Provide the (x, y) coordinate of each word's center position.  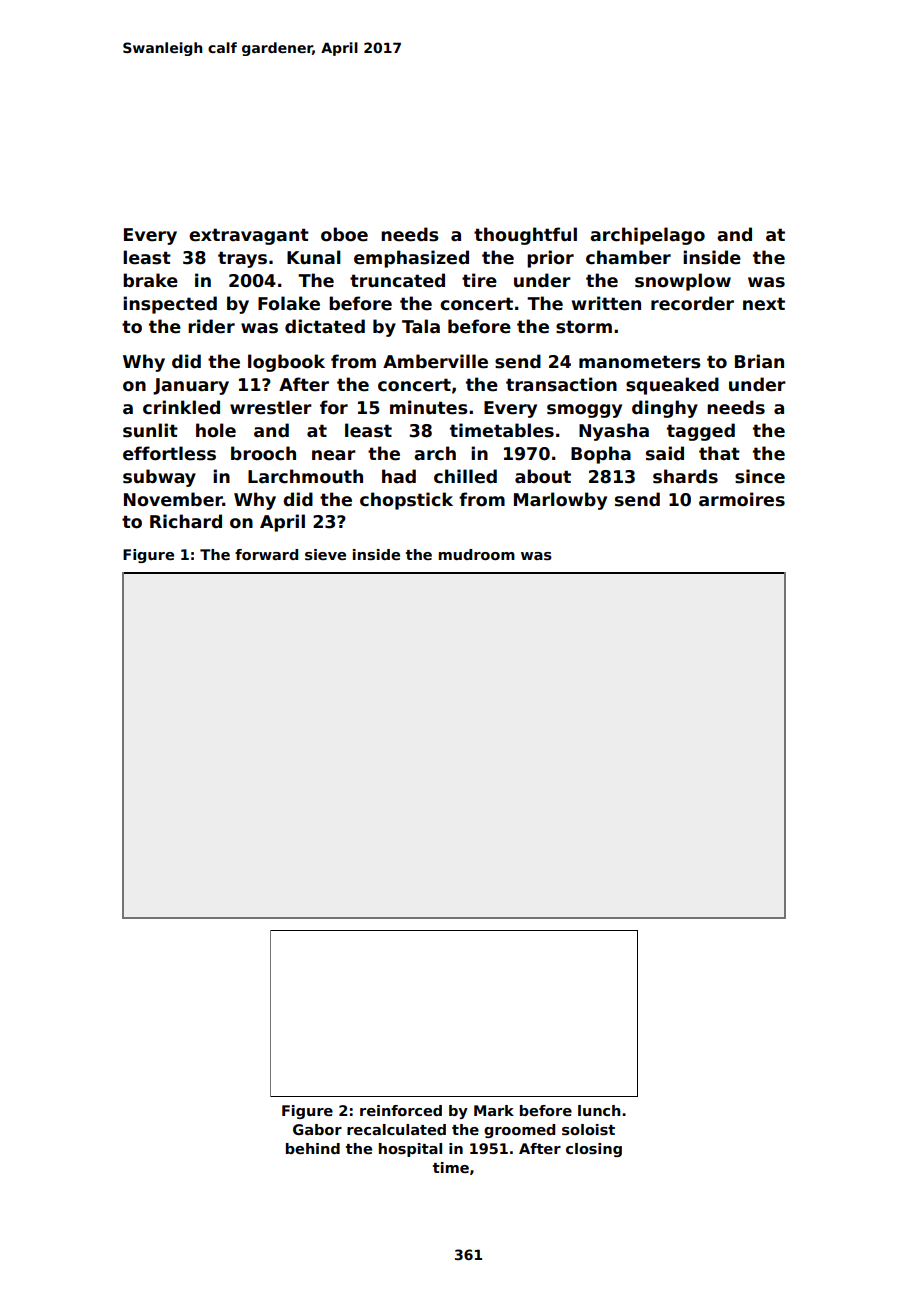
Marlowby (560, 501)
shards (685, 476)
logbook (286, 363)
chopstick (406, 501)
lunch (599, 1110)
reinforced (401, 1110)
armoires (742, 499)
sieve (325, 554)
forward (266, 554)
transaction (561, 384)
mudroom (477, 554)
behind (313, 1148)
